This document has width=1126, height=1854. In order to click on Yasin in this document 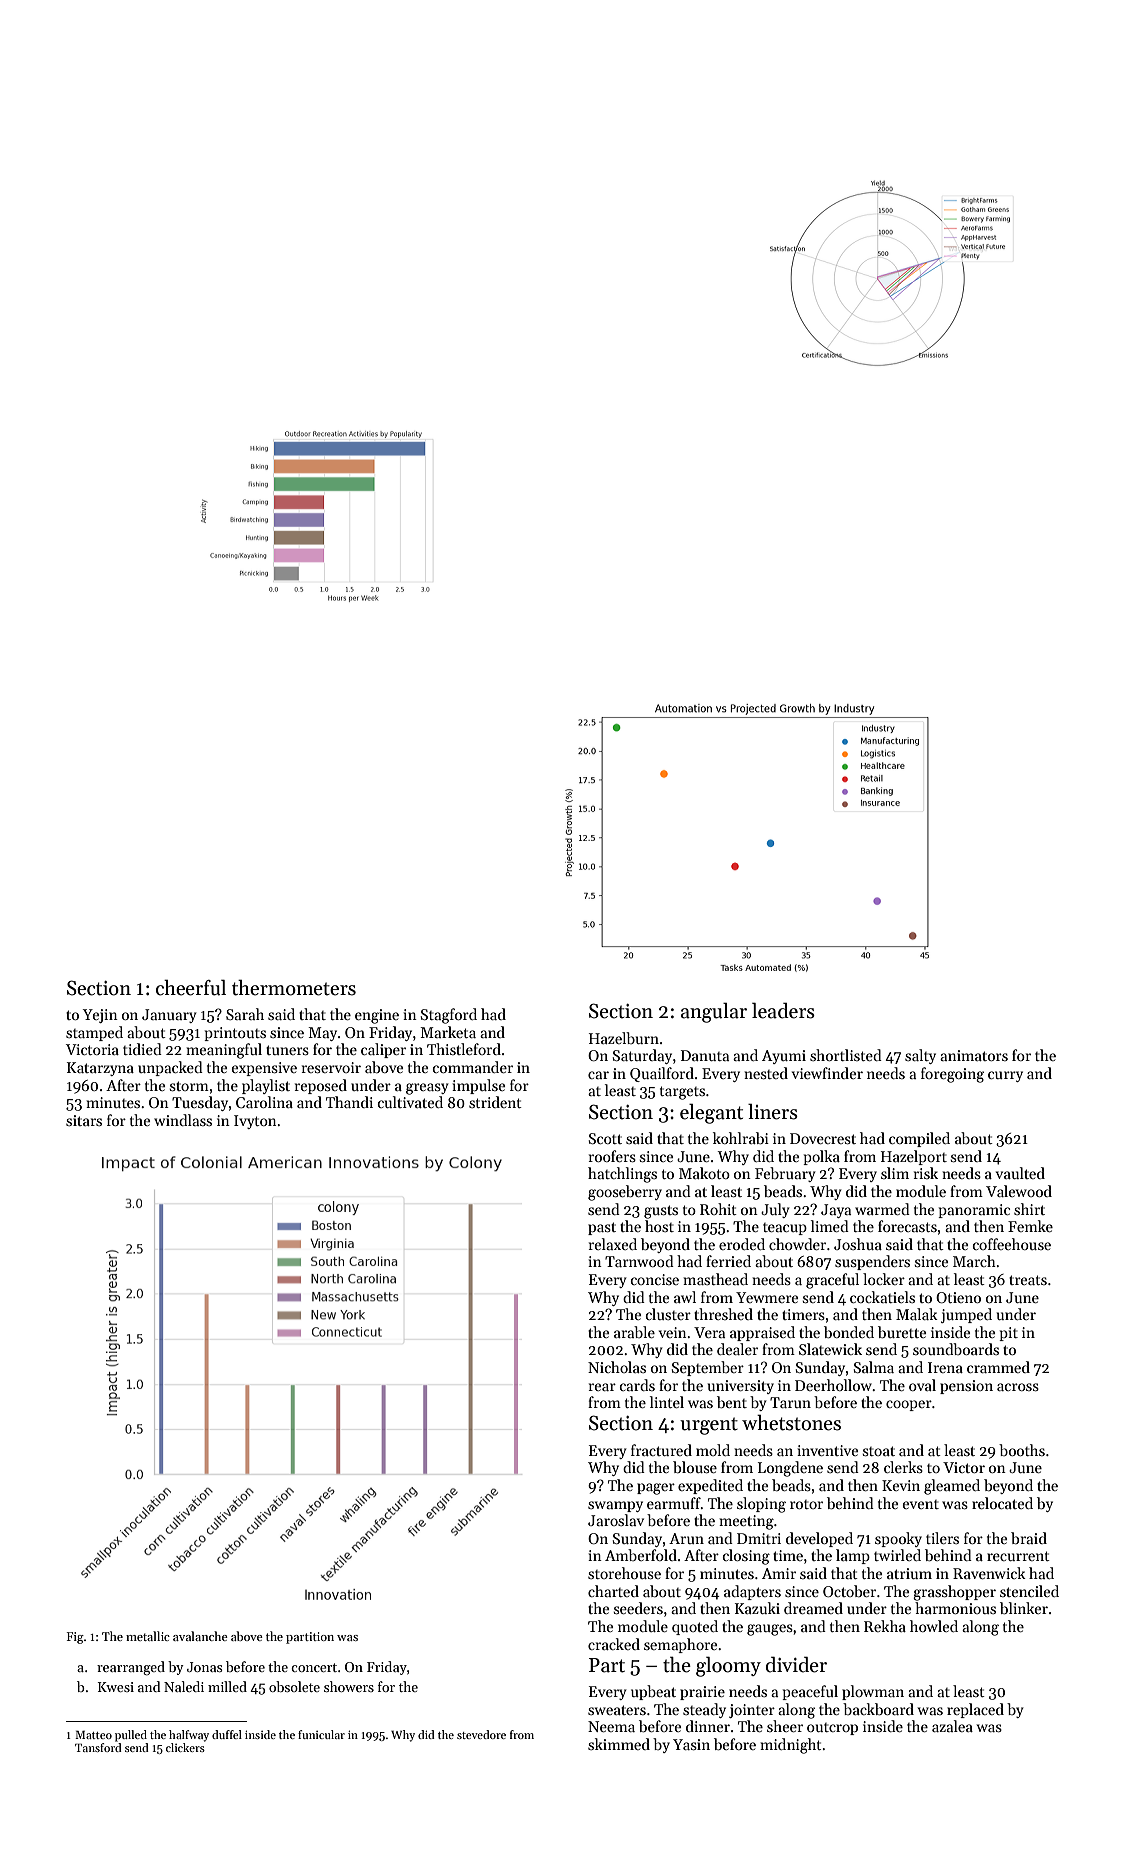, I will do `click(691, 1744)`.
